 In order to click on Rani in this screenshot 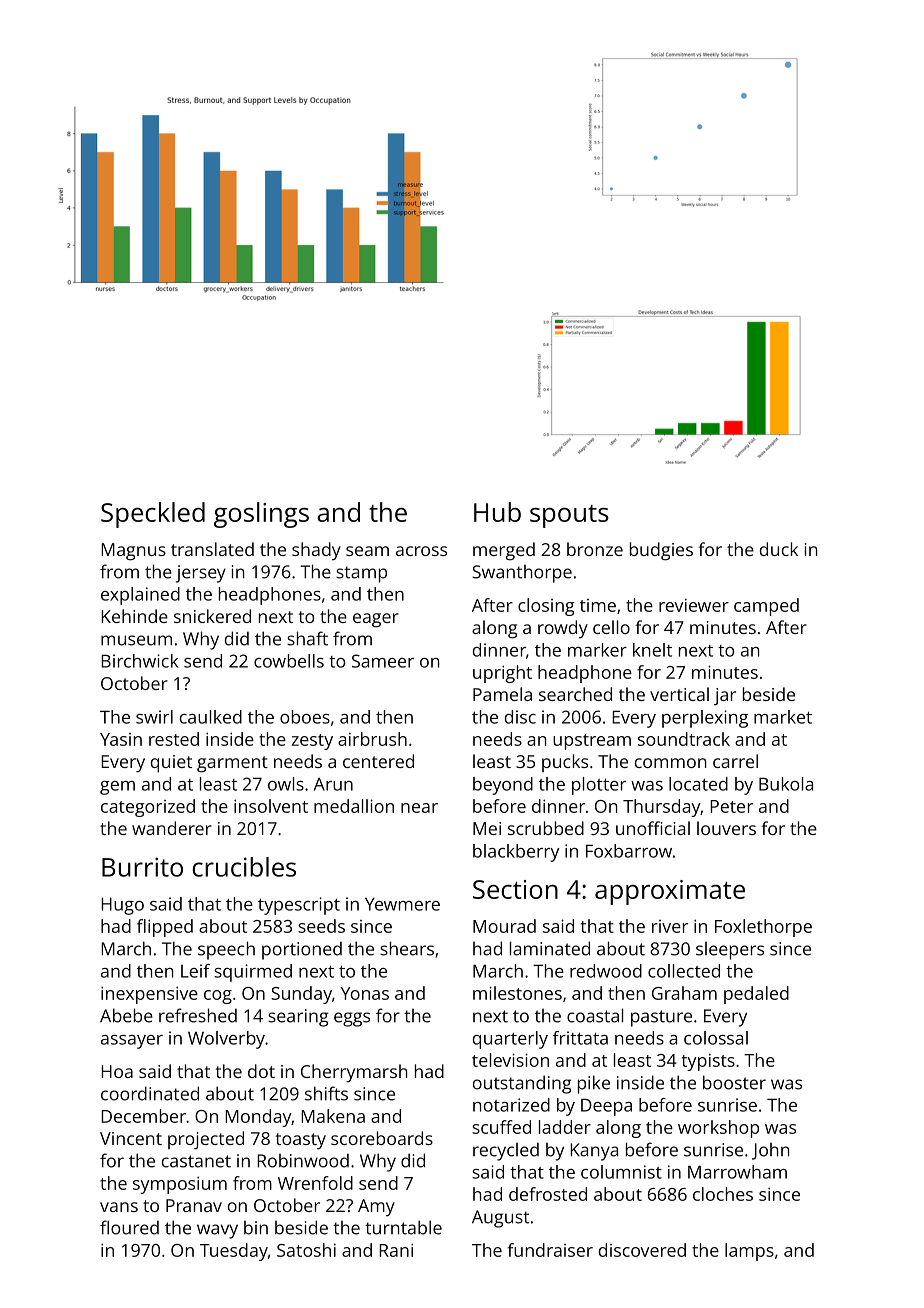, I will do `click(396, 1250)`.
